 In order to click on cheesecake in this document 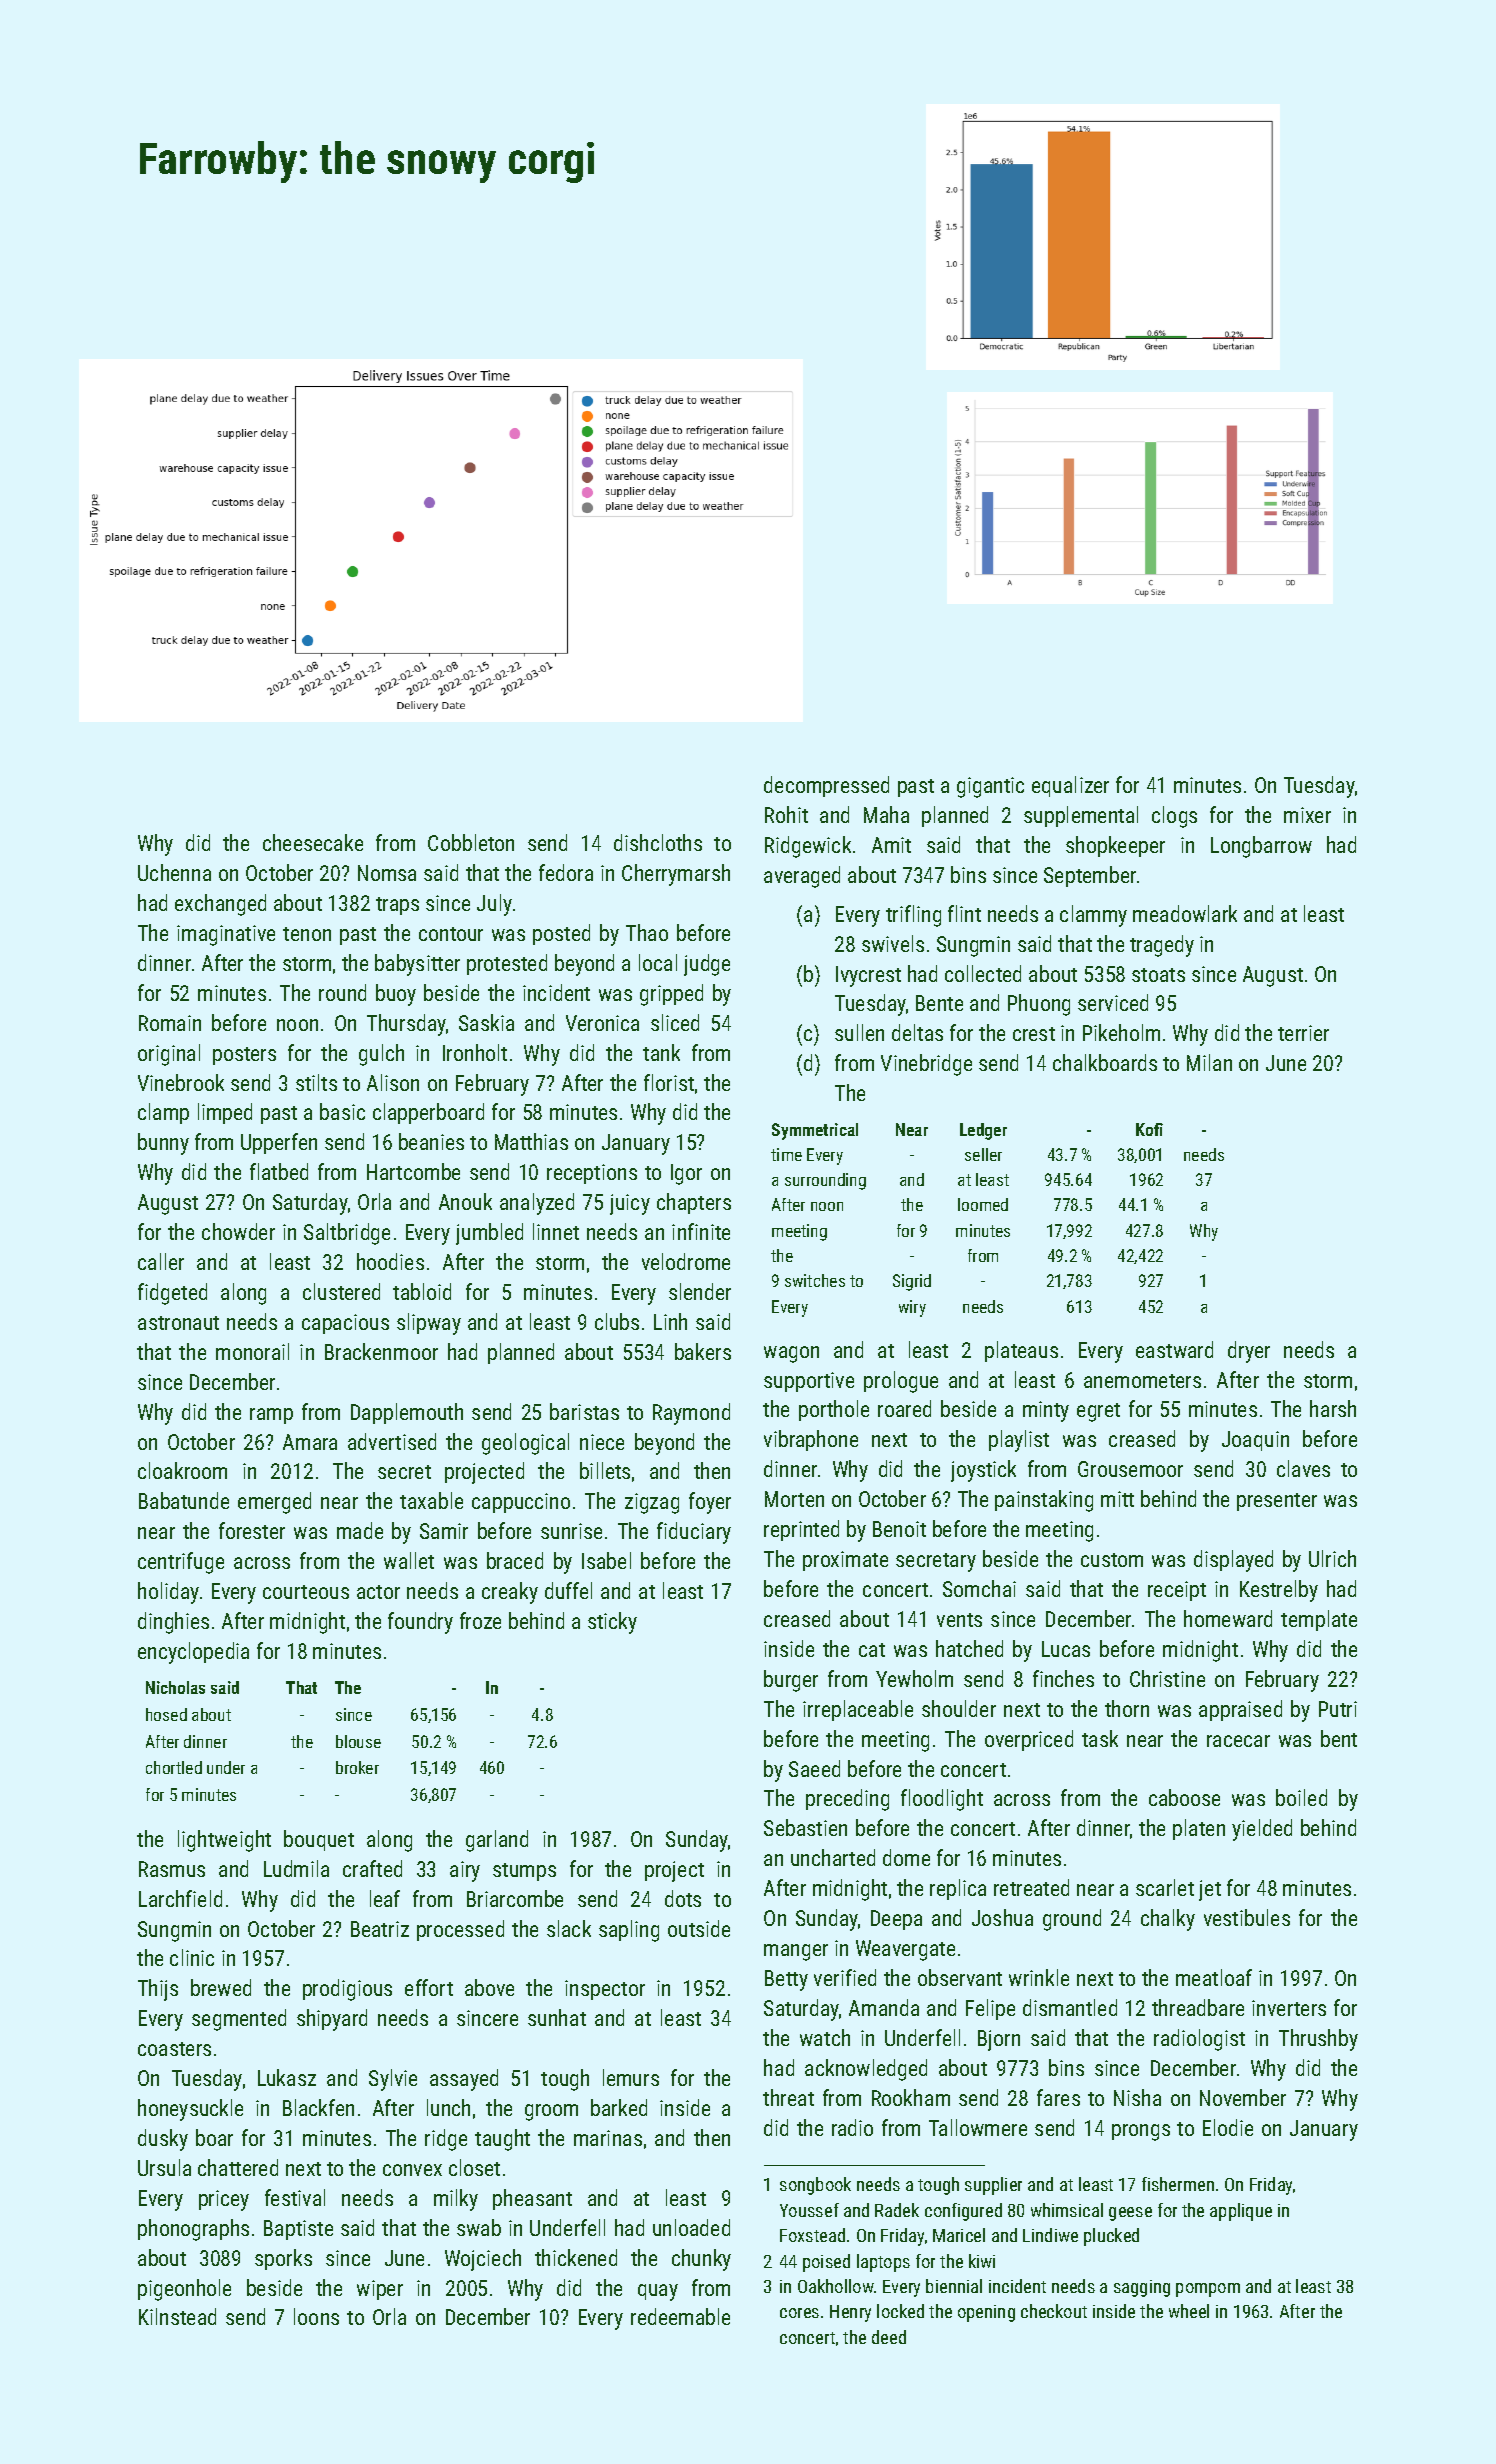, I will do `click(313, 842)`.
